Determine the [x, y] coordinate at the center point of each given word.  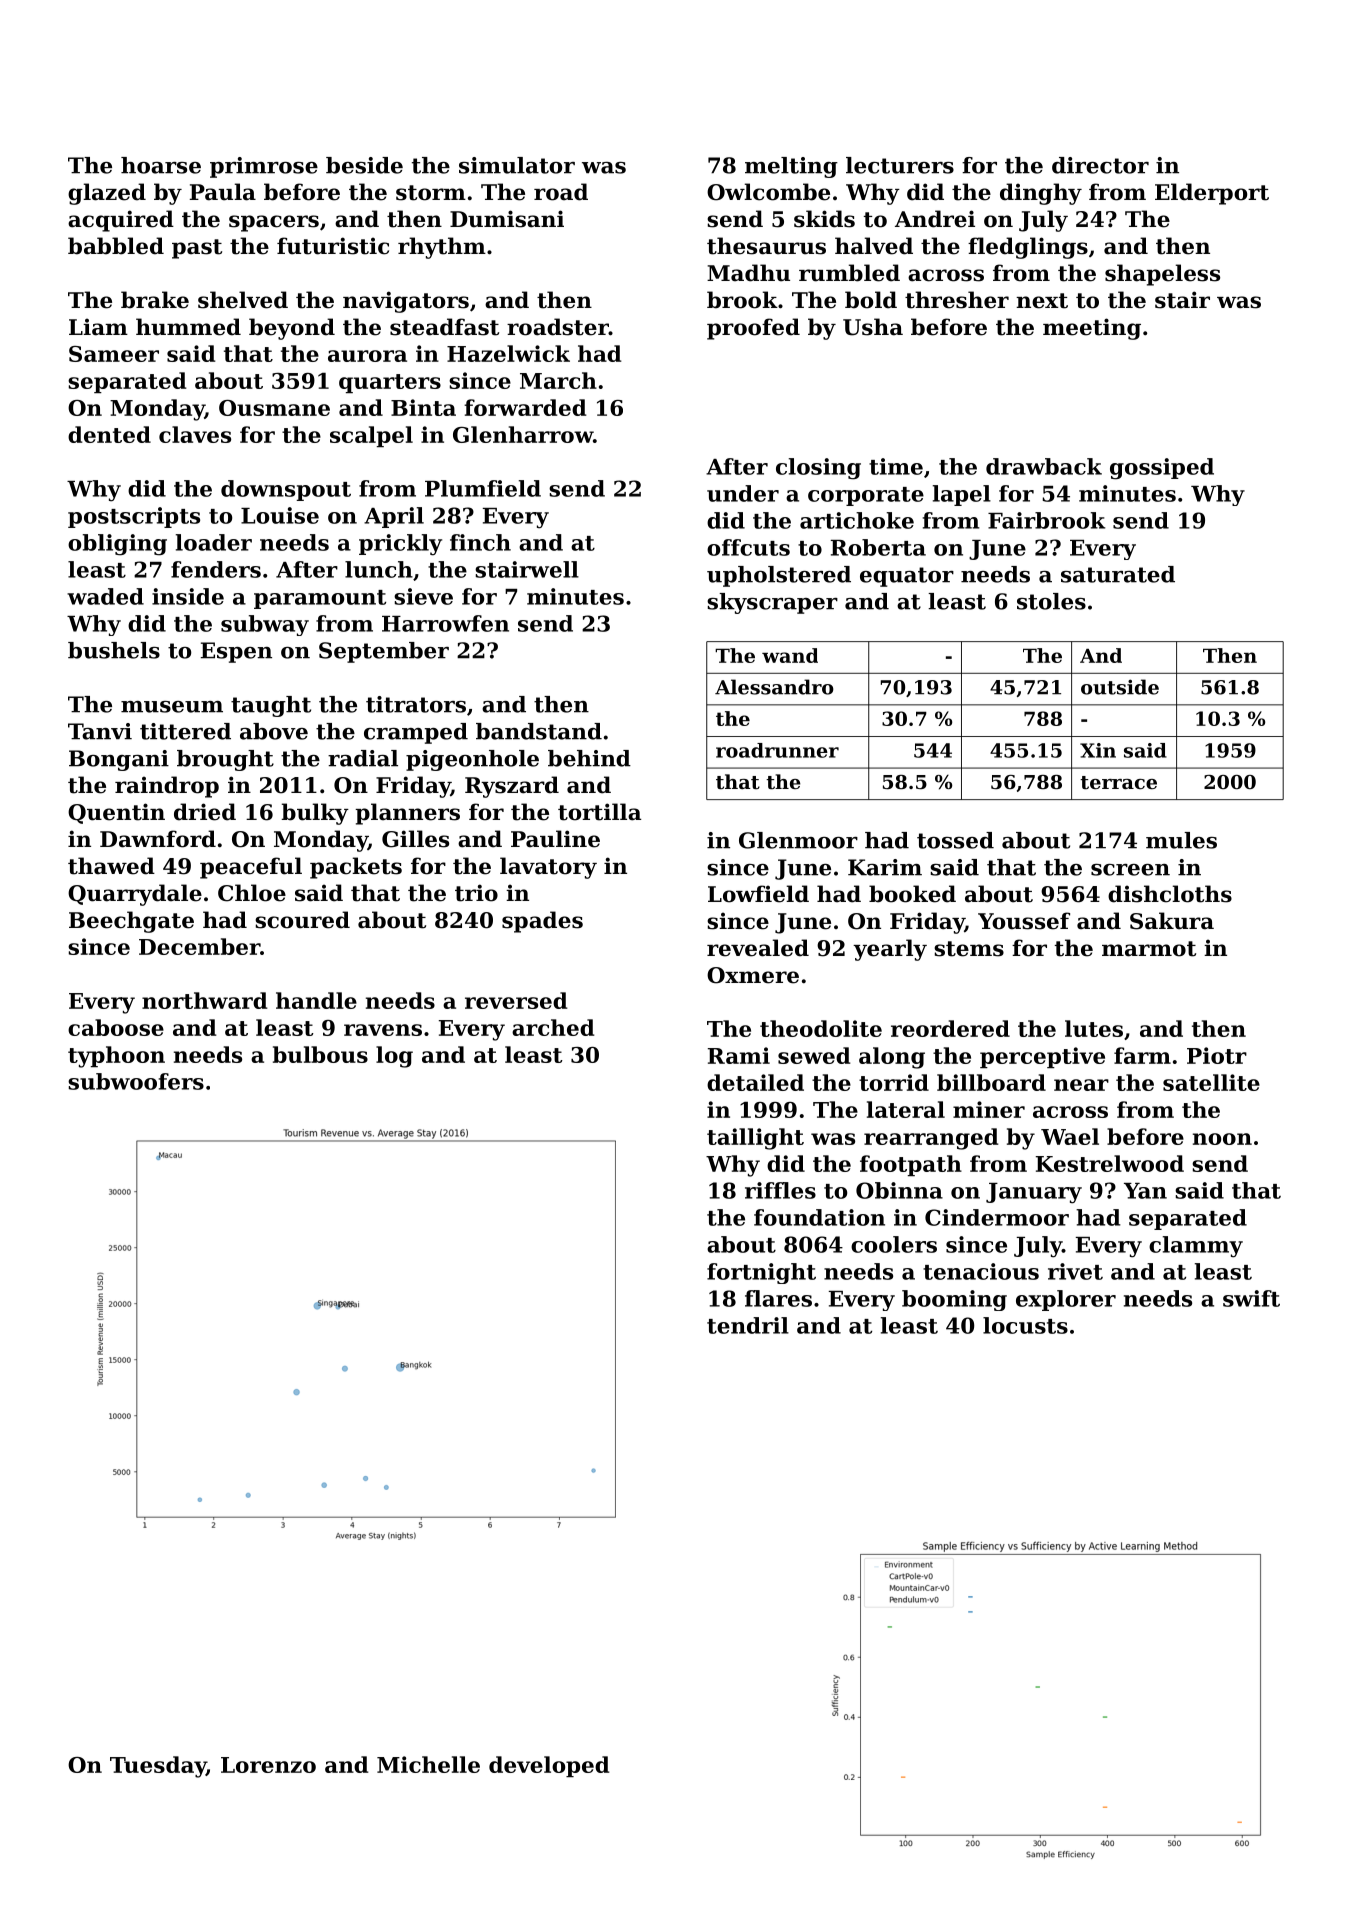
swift [1251, 1298]
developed [549, 1766]
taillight [755, 1139]
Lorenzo [268, 1765]
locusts [1025, 1325]
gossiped [1162, 469]
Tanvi [100, 731]
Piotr [1217, 1055]
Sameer [114, 354]
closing [818, 469]
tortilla [599, 812]
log [394, 1057]
